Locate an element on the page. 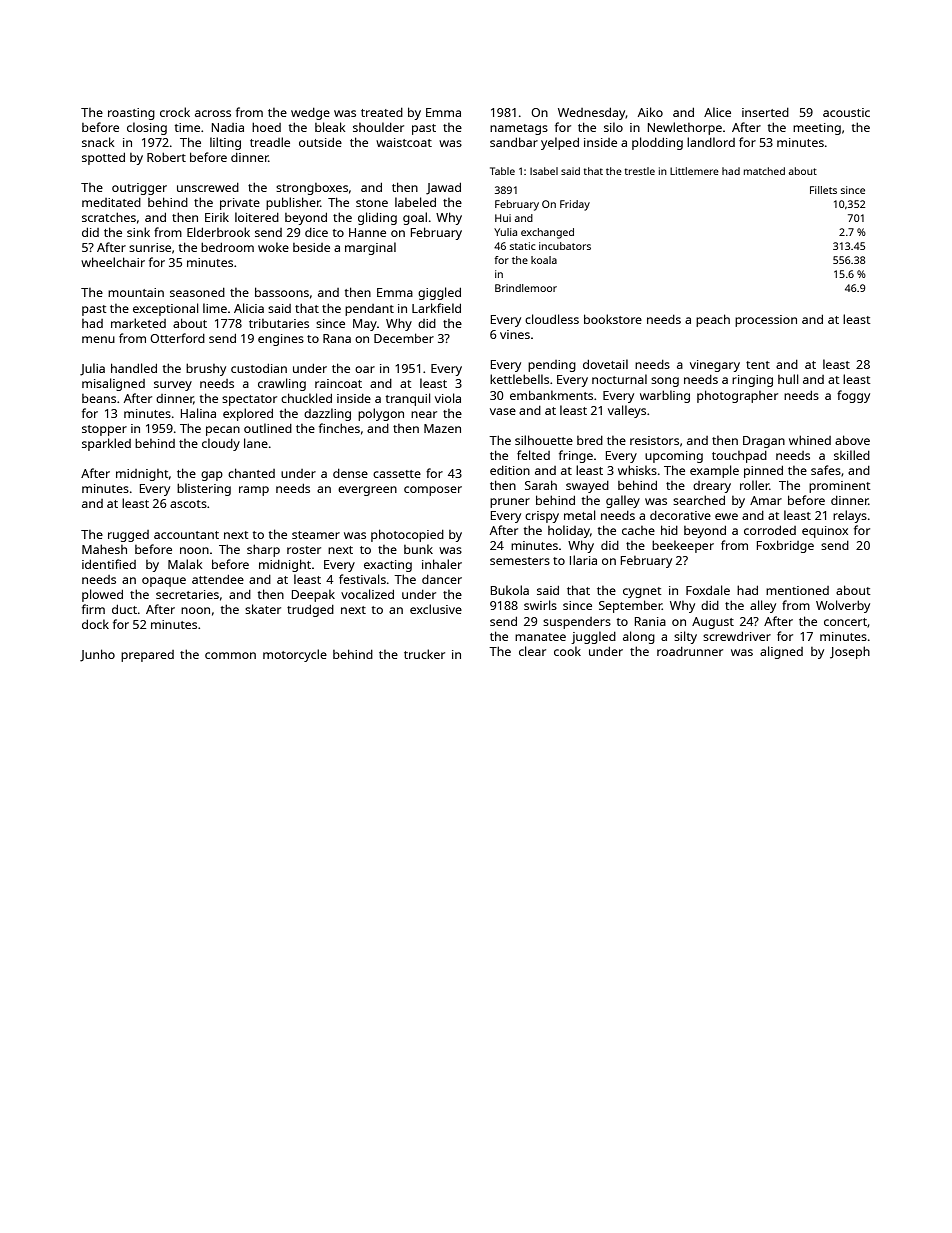  viola is located at coordinates (448, 398).
